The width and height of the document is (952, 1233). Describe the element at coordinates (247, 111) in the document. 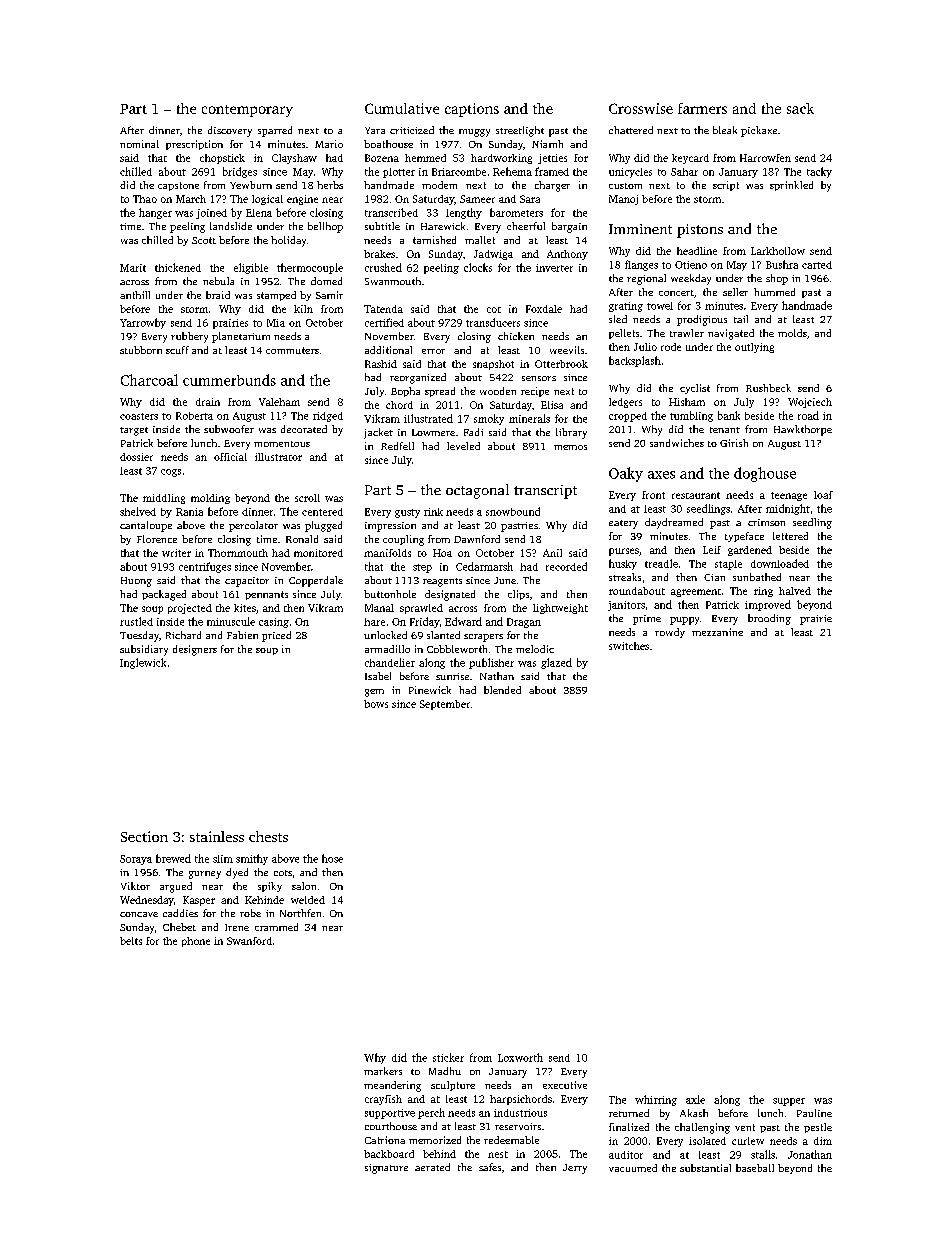

I see `contemporary` at that location.
